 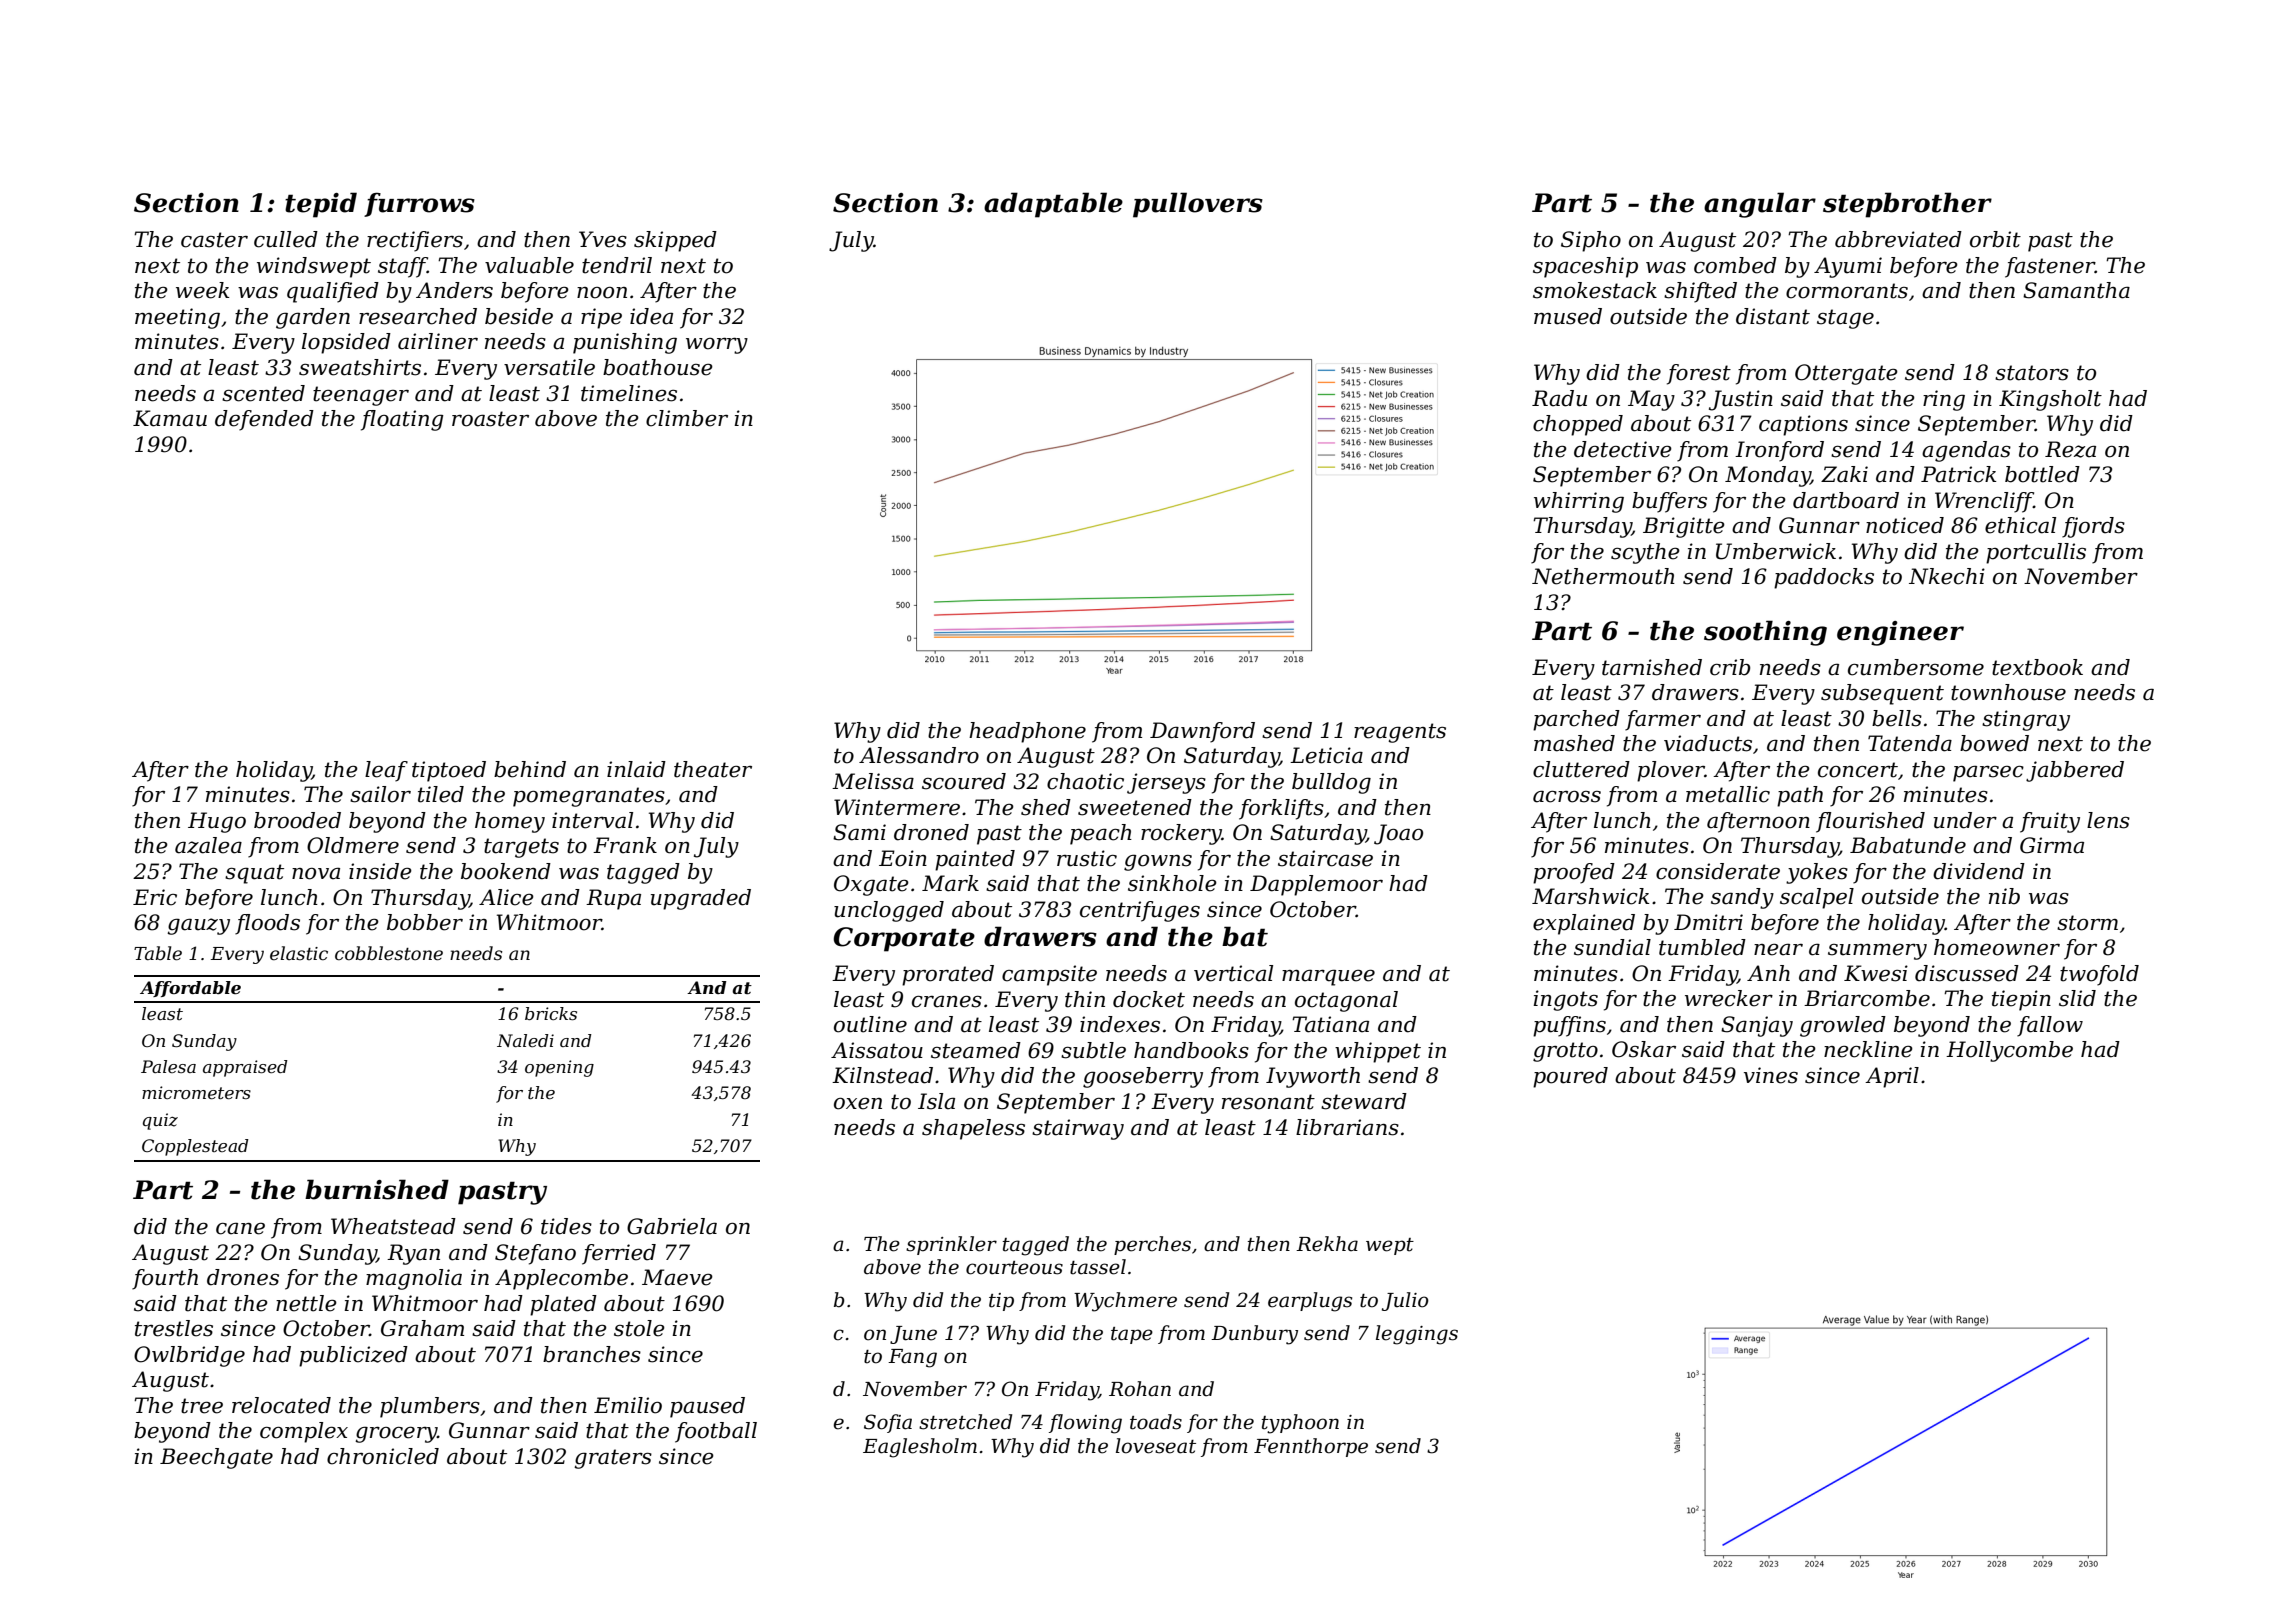 I want to click on Palesa, so click(x=168, y=1066).
